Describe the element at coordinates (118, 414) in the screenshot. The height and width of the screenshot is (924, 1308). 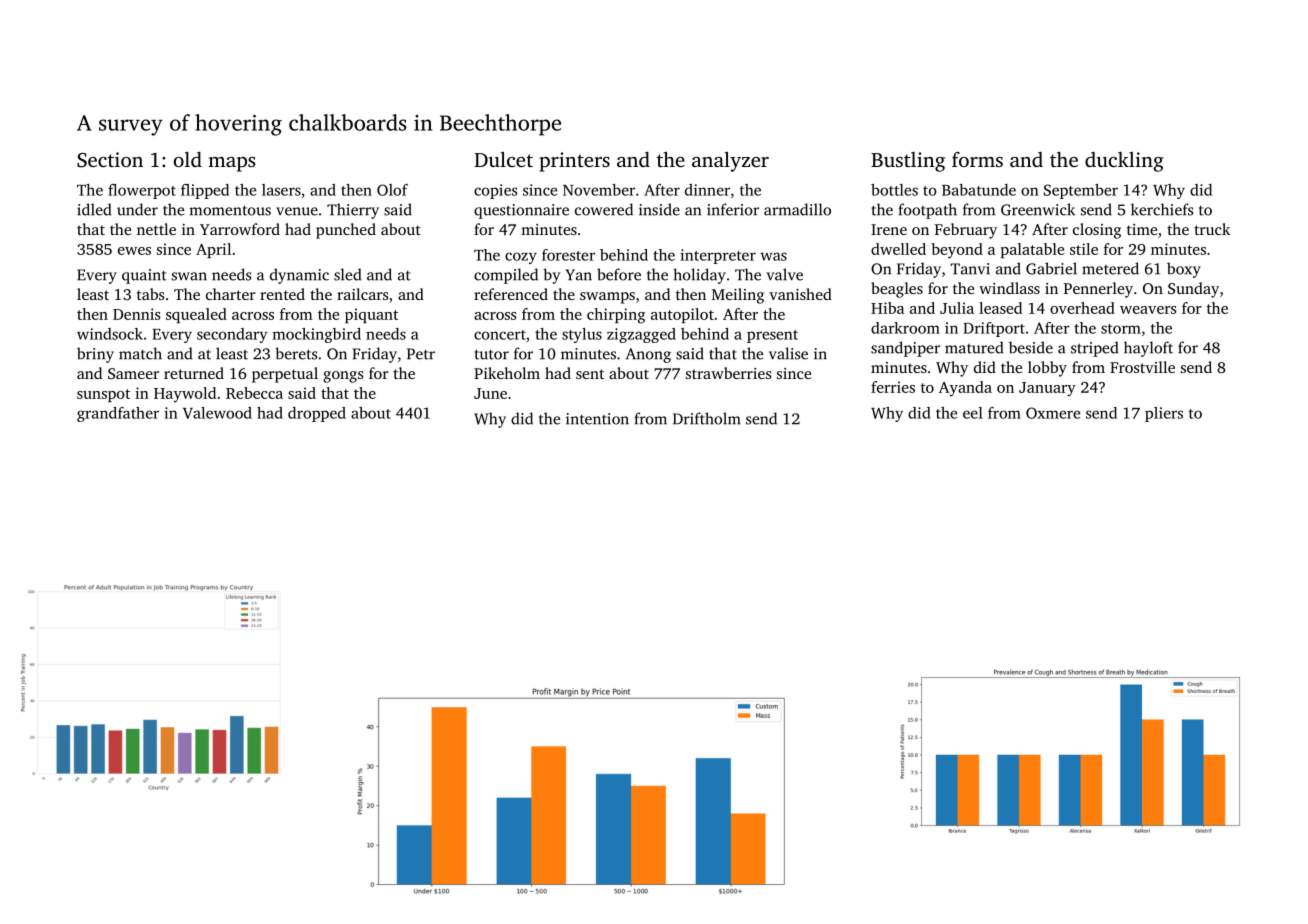
I see `grandfather` at that location.
